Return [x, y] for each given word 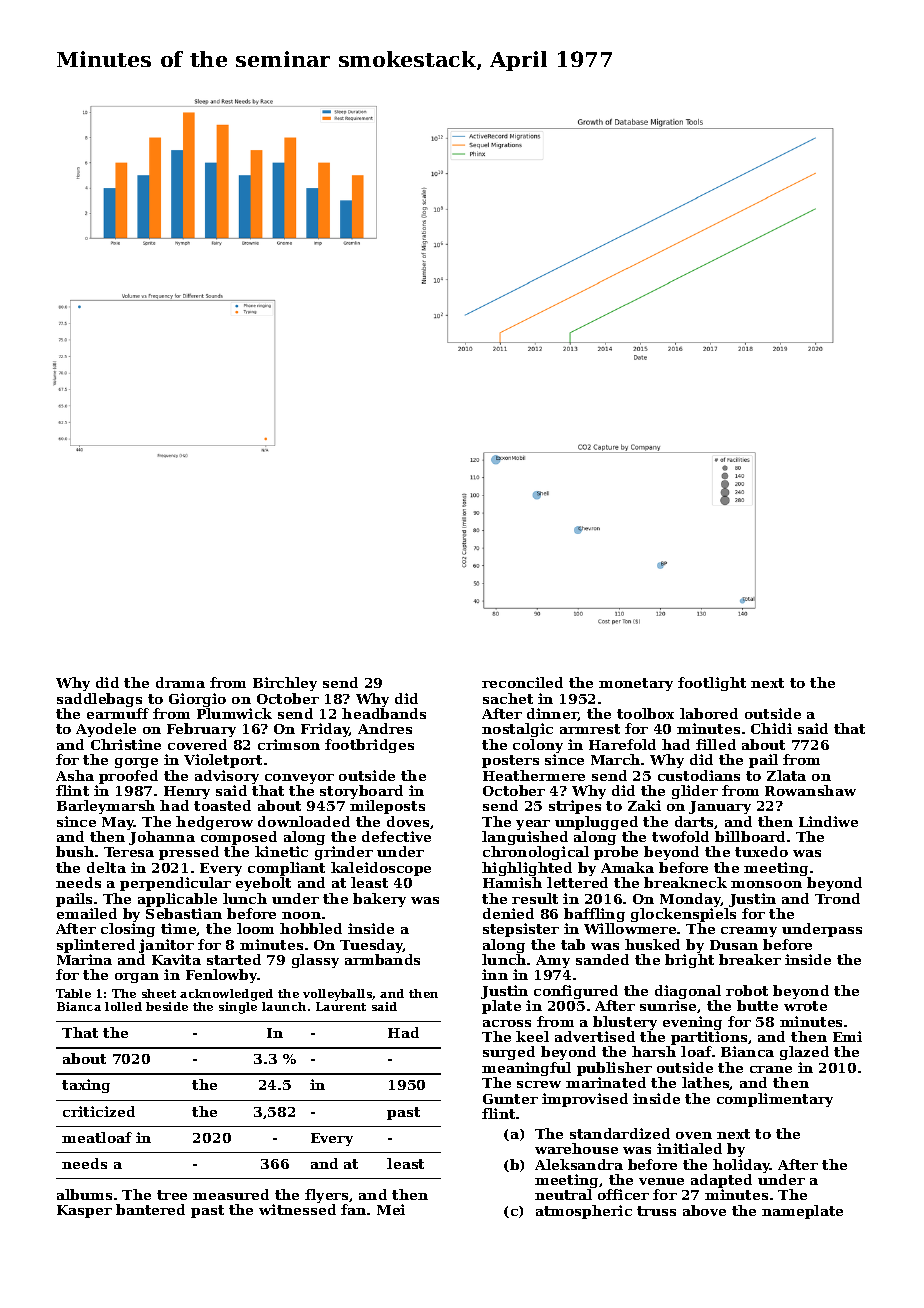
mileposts [387, 807]
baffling [594, 915]
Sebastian [184, 913]
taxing [86, 1086]
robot [747, 990]
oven [694, 1135]
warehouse [576, 1148]
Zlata [786, 775]
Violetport [223, 761]
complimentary [775, 1100]
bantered [150, 1209]
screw [539, 1084]
